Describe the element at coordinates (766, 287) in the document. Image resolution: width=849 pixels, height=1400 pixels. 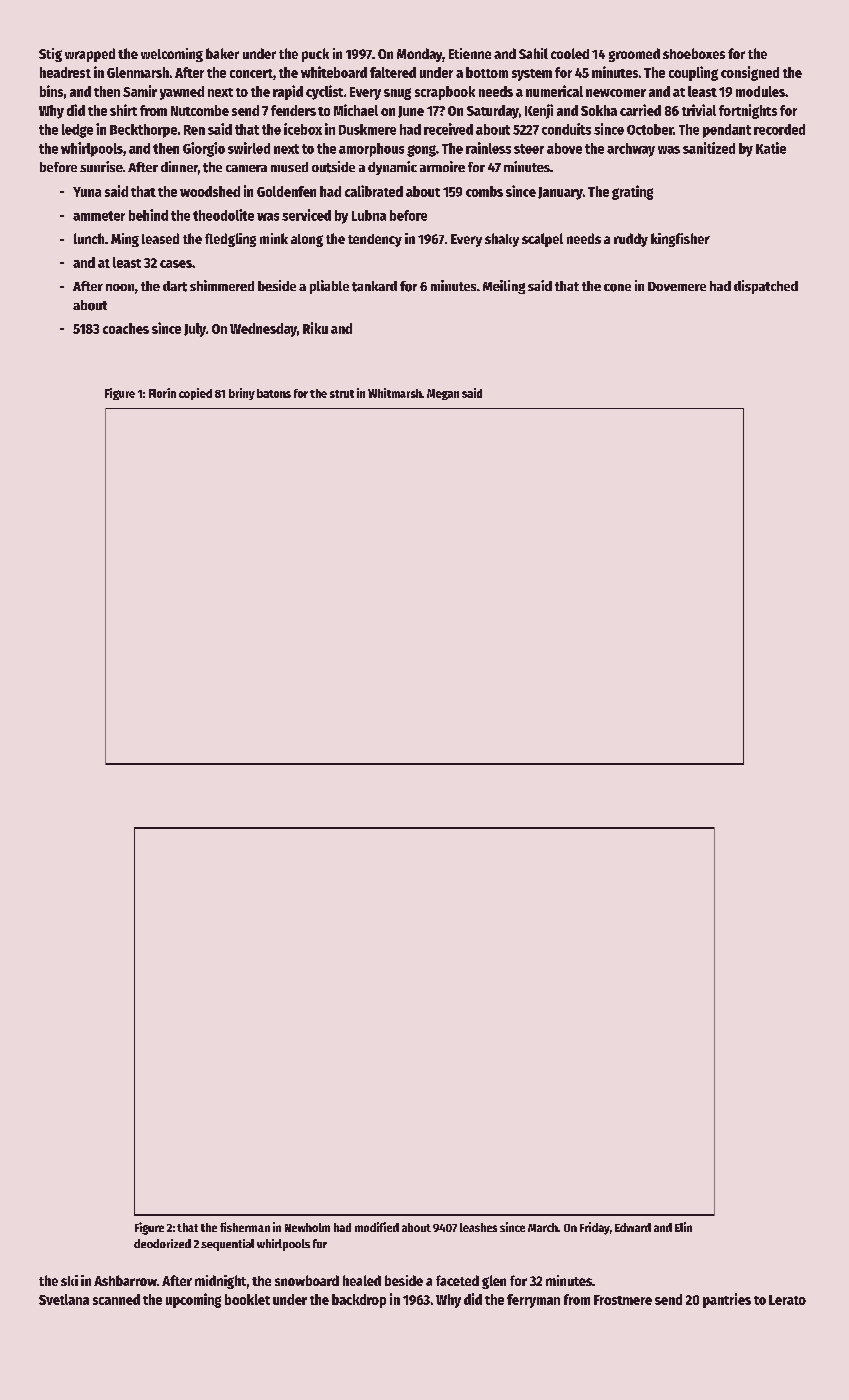
I see `dispatched` at that location.
